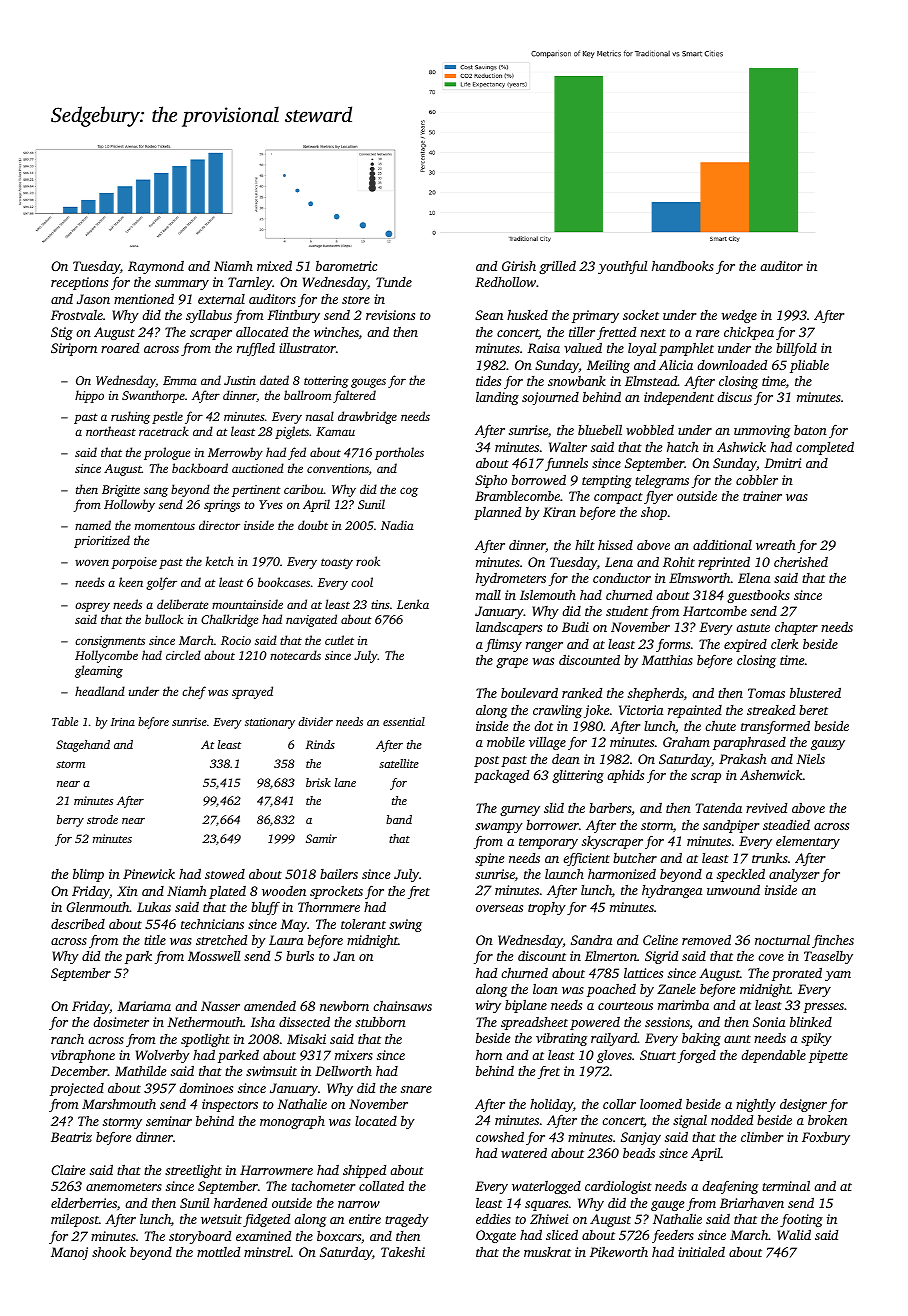  What do you see at coordinates (399, 453) in the document?
I see `portholes` at bounding box center [399, 453].
